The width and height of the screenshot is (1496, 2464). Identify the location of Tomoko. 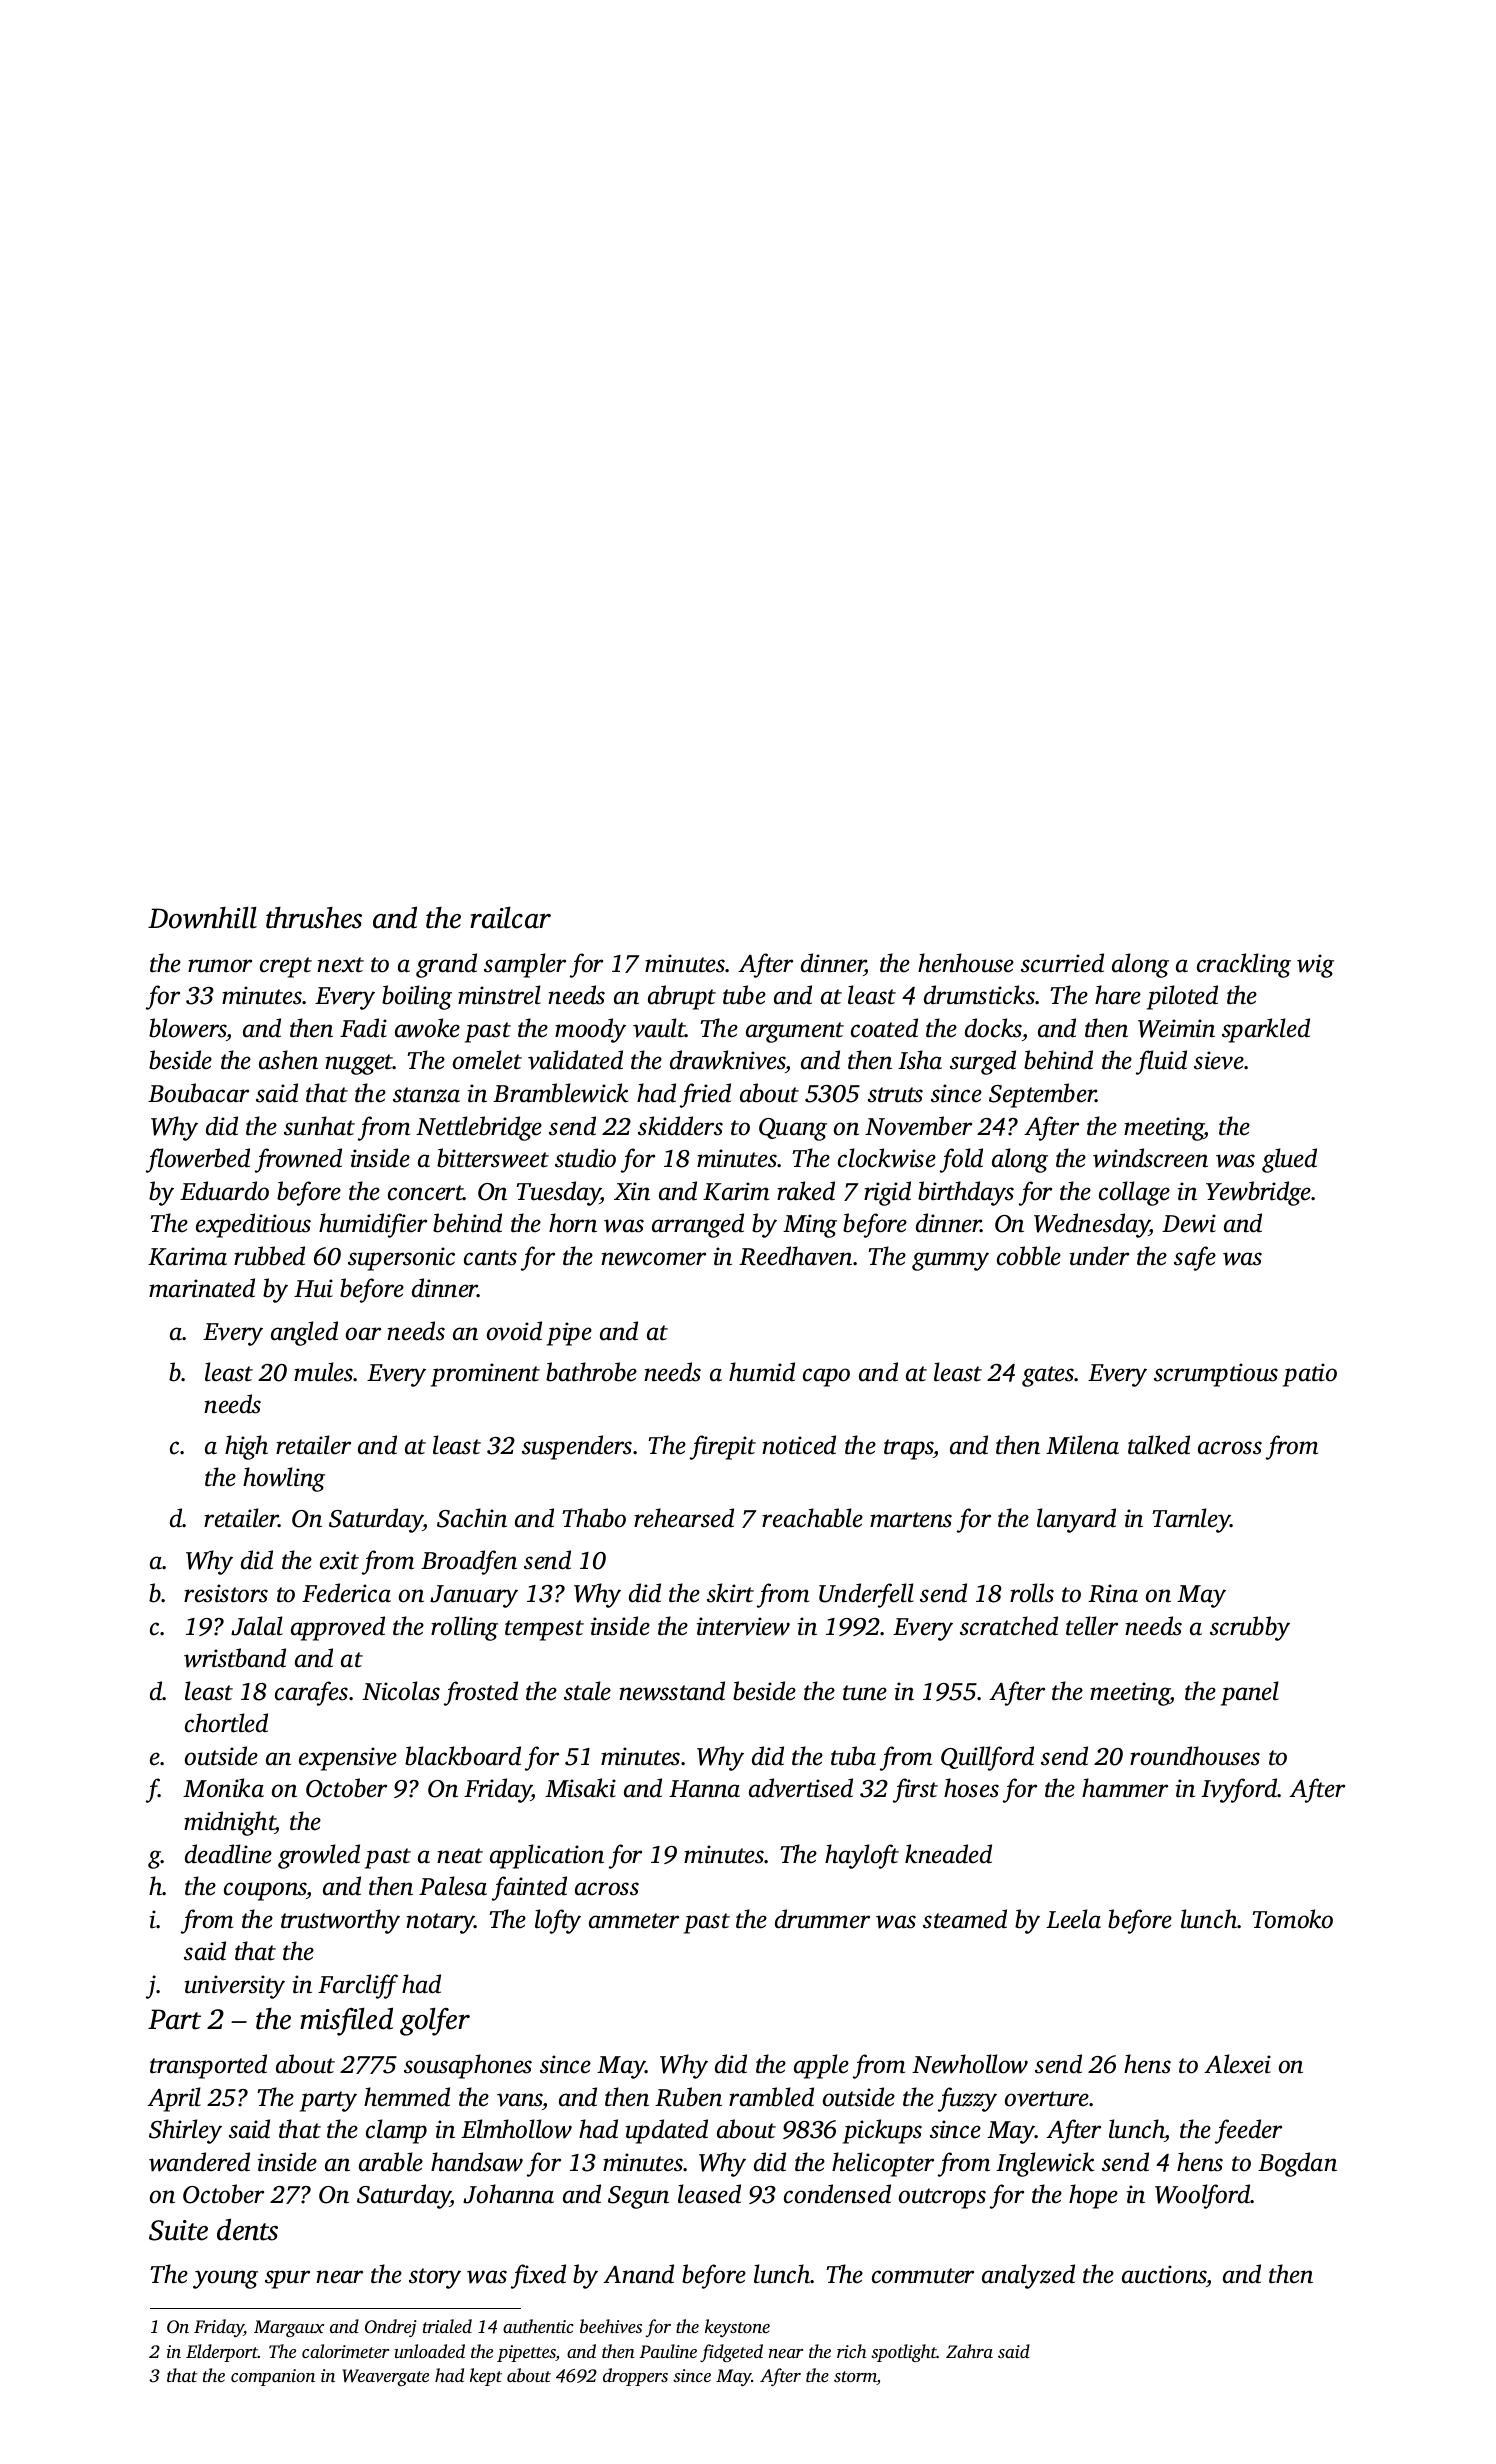
(1292, 1919).
